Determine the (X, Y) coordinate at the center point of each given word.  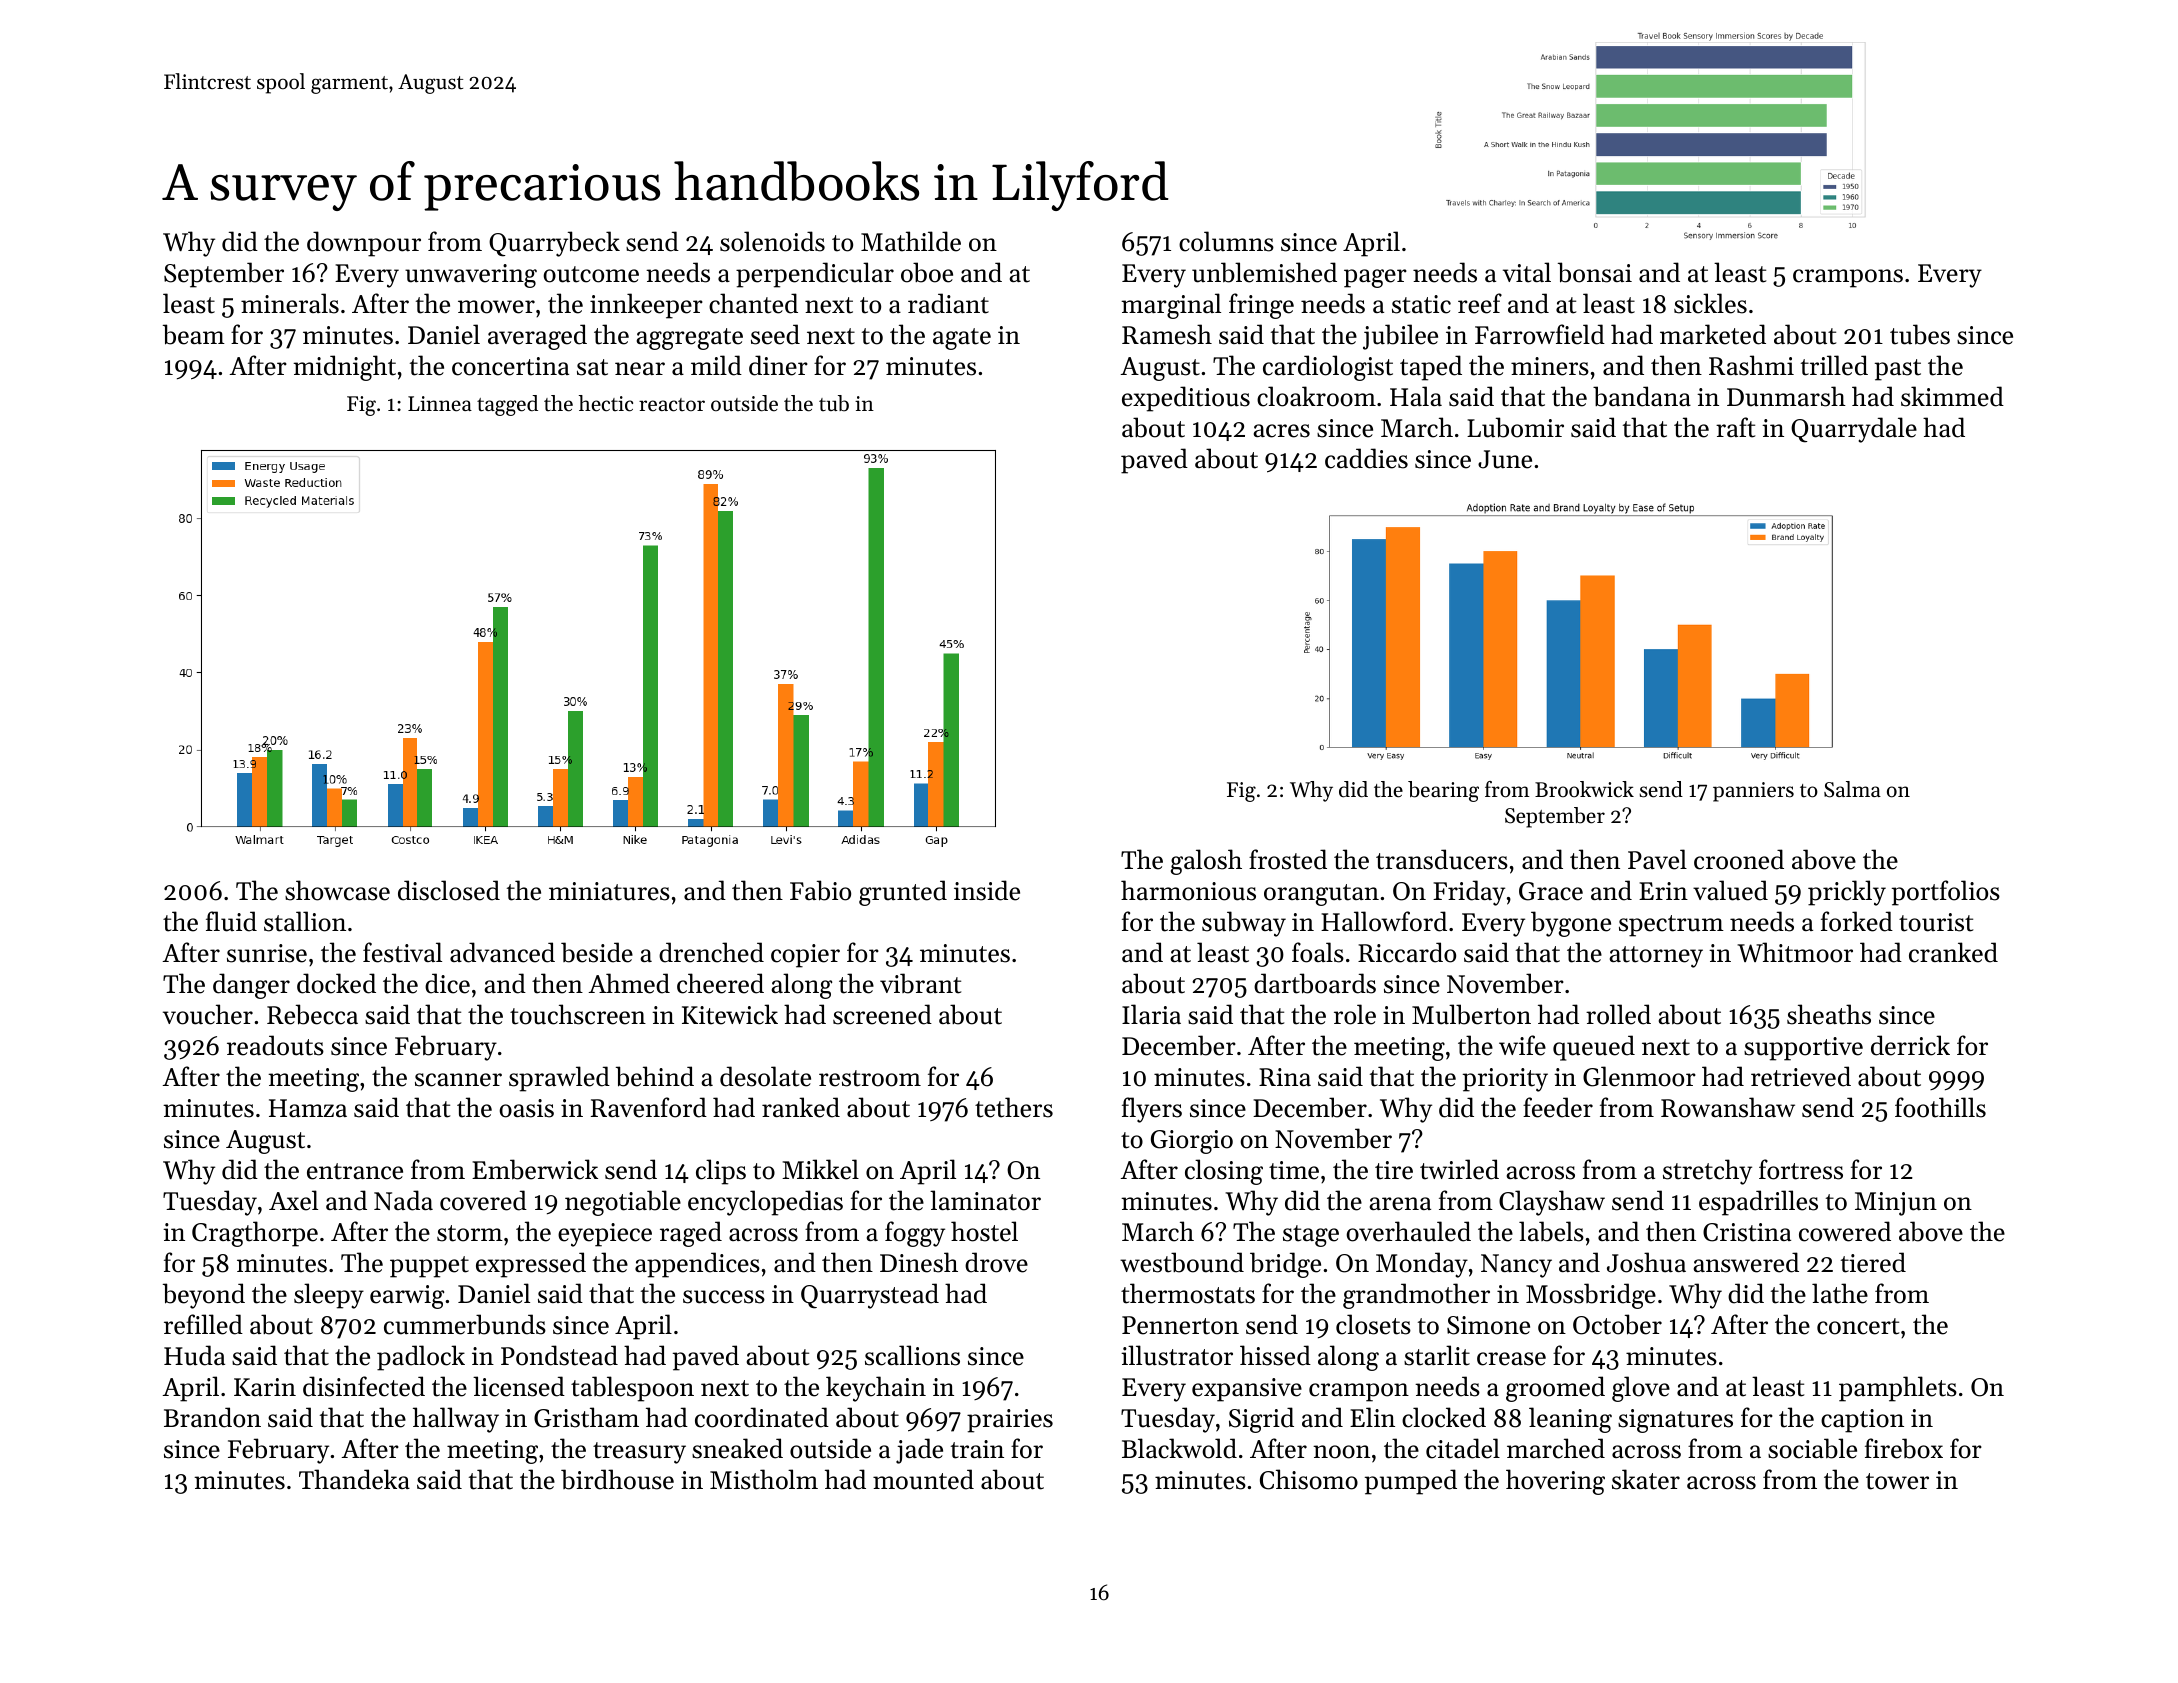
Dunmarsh (1786, 396)
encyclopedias (765, 1203)
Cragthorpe (255, 1234)
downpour (364, 244)
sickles (1710, 303)
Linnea (440, 404)
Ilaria (1151, 1014)
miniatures (609, 891)
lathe (1840, 1293)
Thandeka (354, 1479)
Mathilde (911, 241)
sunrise (267, 953)
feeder (1558, 1107)
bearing (1443, 791)
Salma (1852, 789)
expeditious (1186, 399)
